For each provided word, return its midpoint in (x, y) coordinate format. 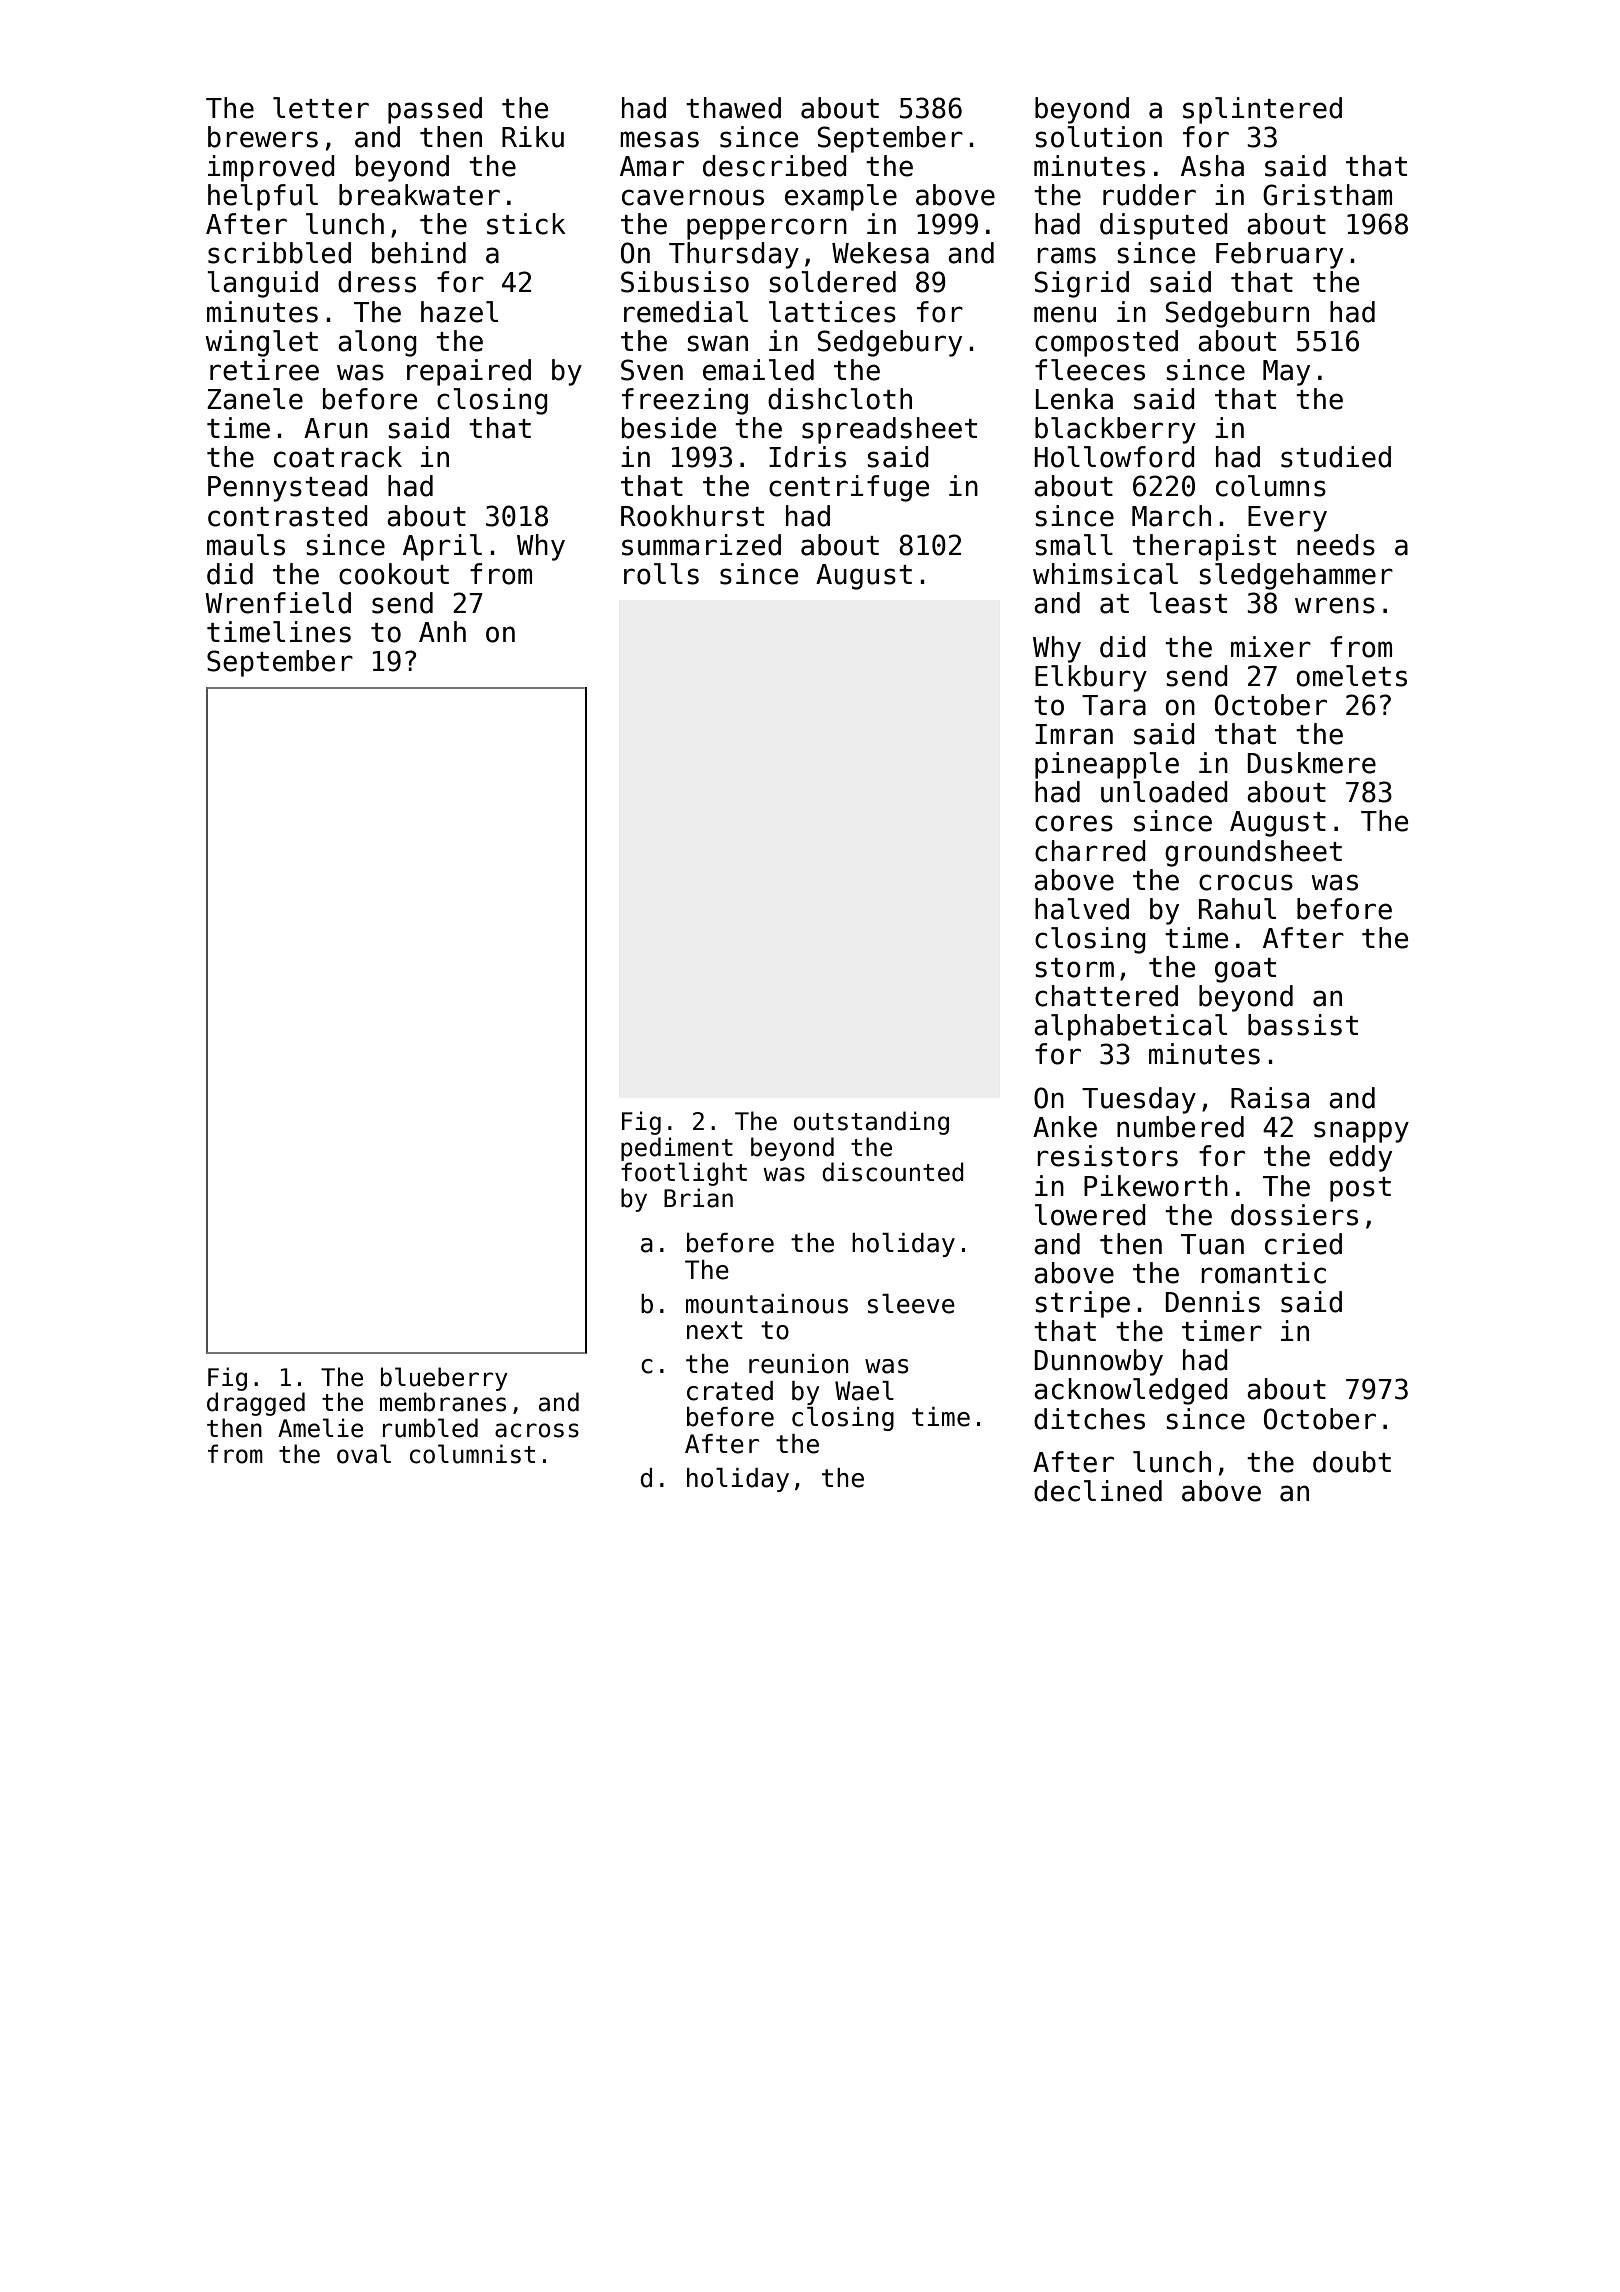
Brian (698, 1198)
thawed (733, 108)
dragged (256, 1404)
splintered (1262, 110)
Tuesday (1139, 1100)
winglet (261, 343)
